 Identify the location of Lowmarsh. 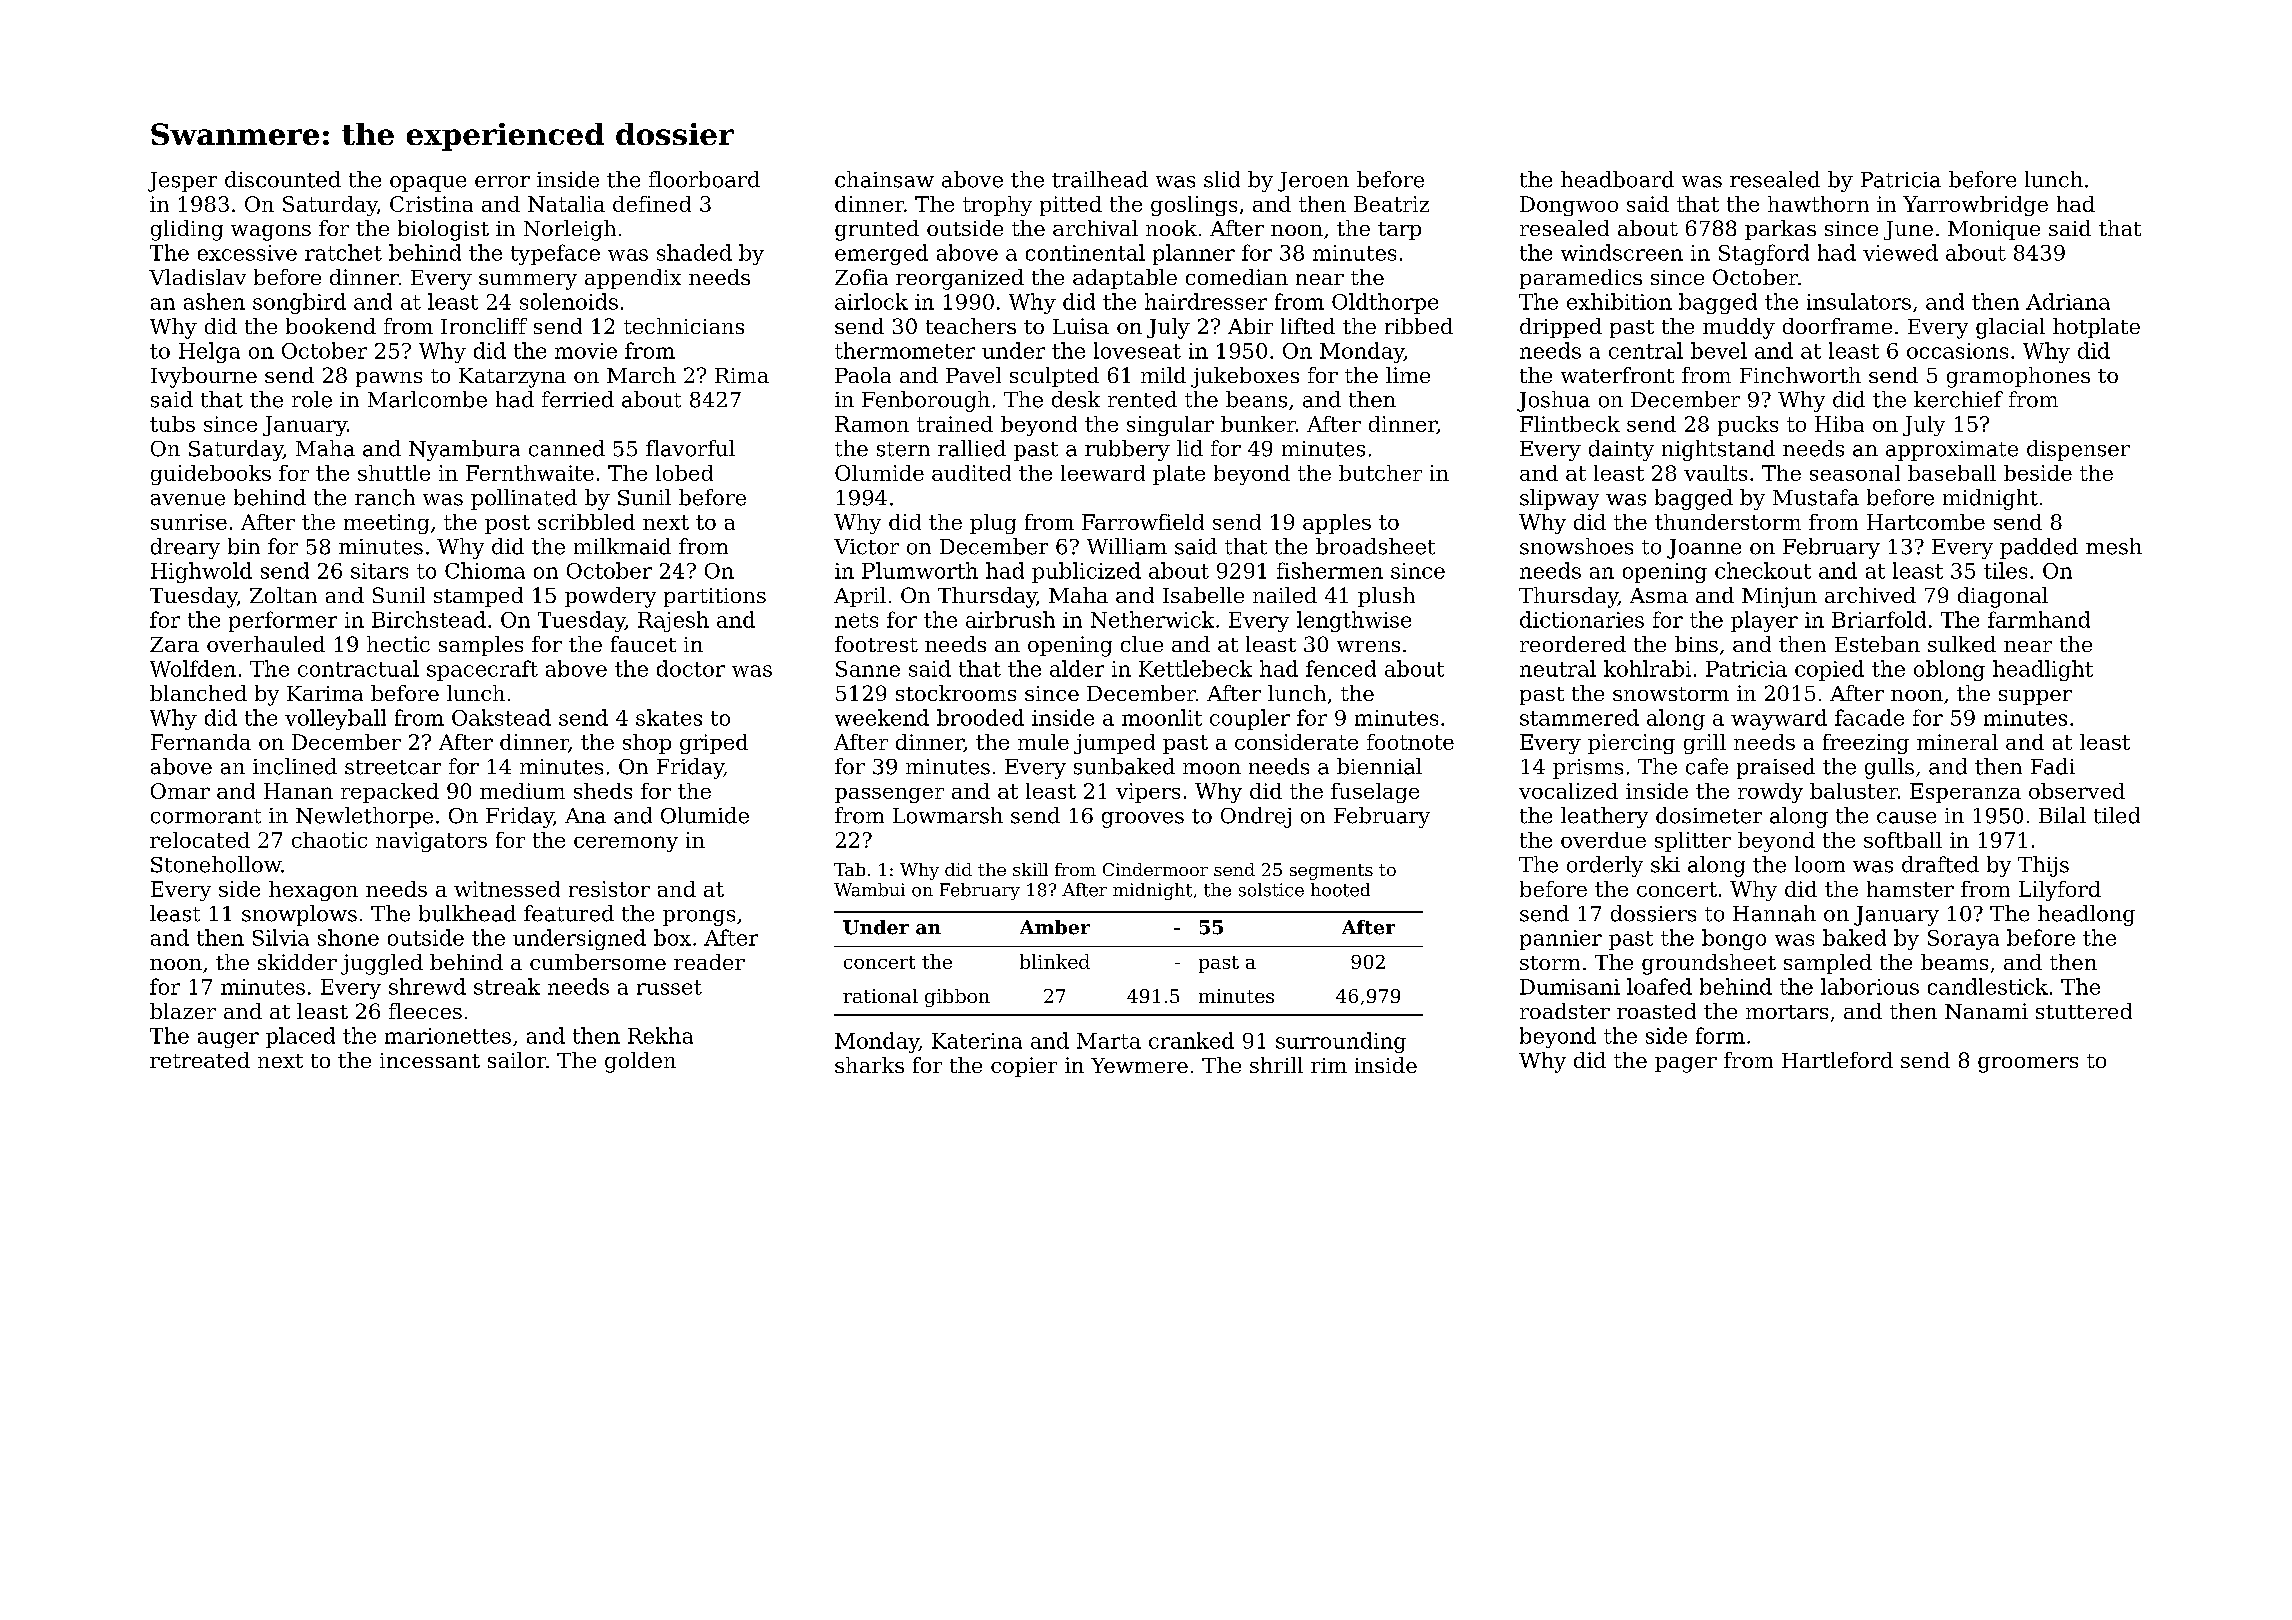
(948, 815).
